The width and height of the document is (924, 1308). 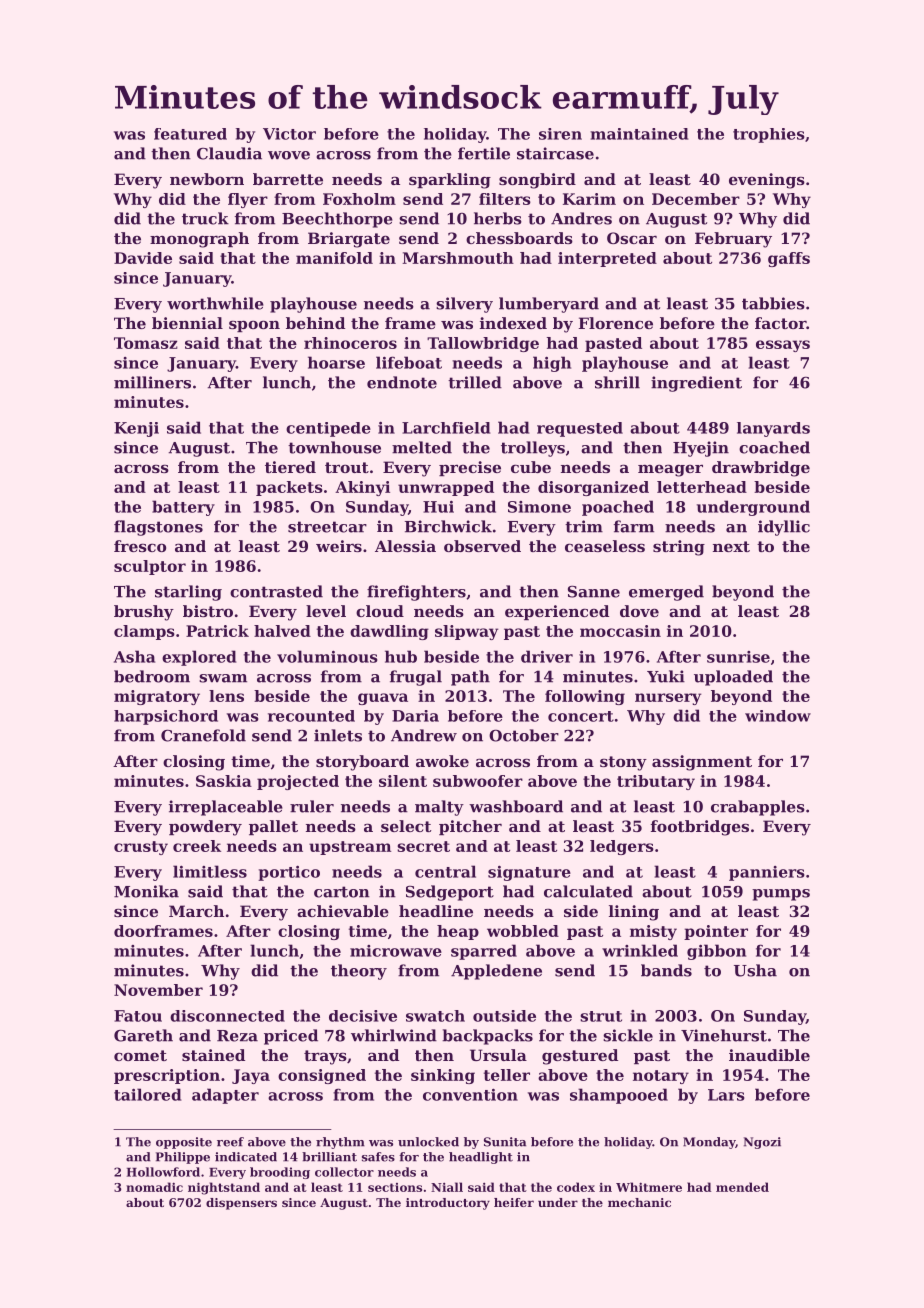 I want to click on lumberyard, so click(x=549, y=305).
